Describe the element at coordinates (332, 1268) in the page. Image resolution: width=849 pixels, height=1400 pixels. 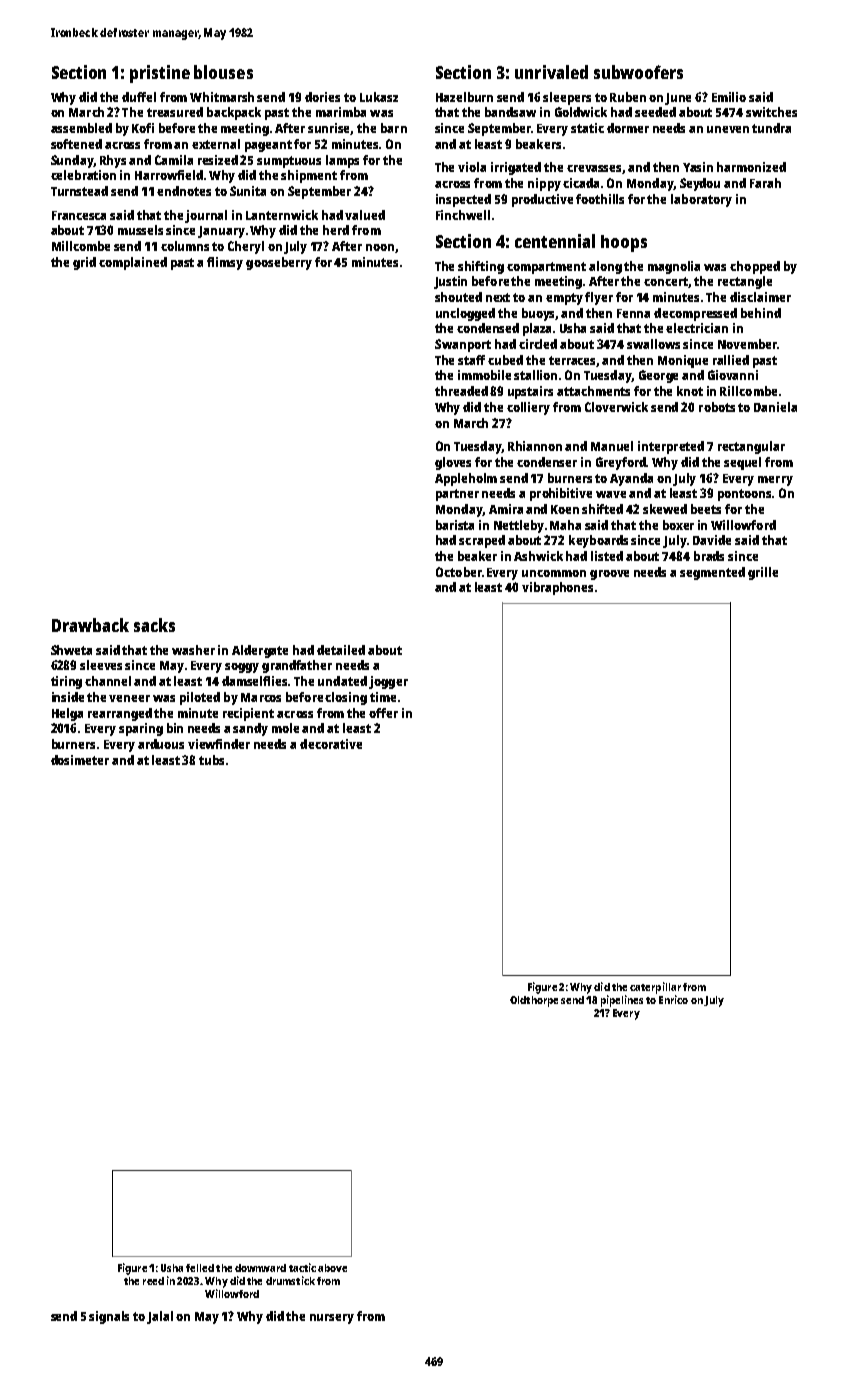
I see `above` at that location.
